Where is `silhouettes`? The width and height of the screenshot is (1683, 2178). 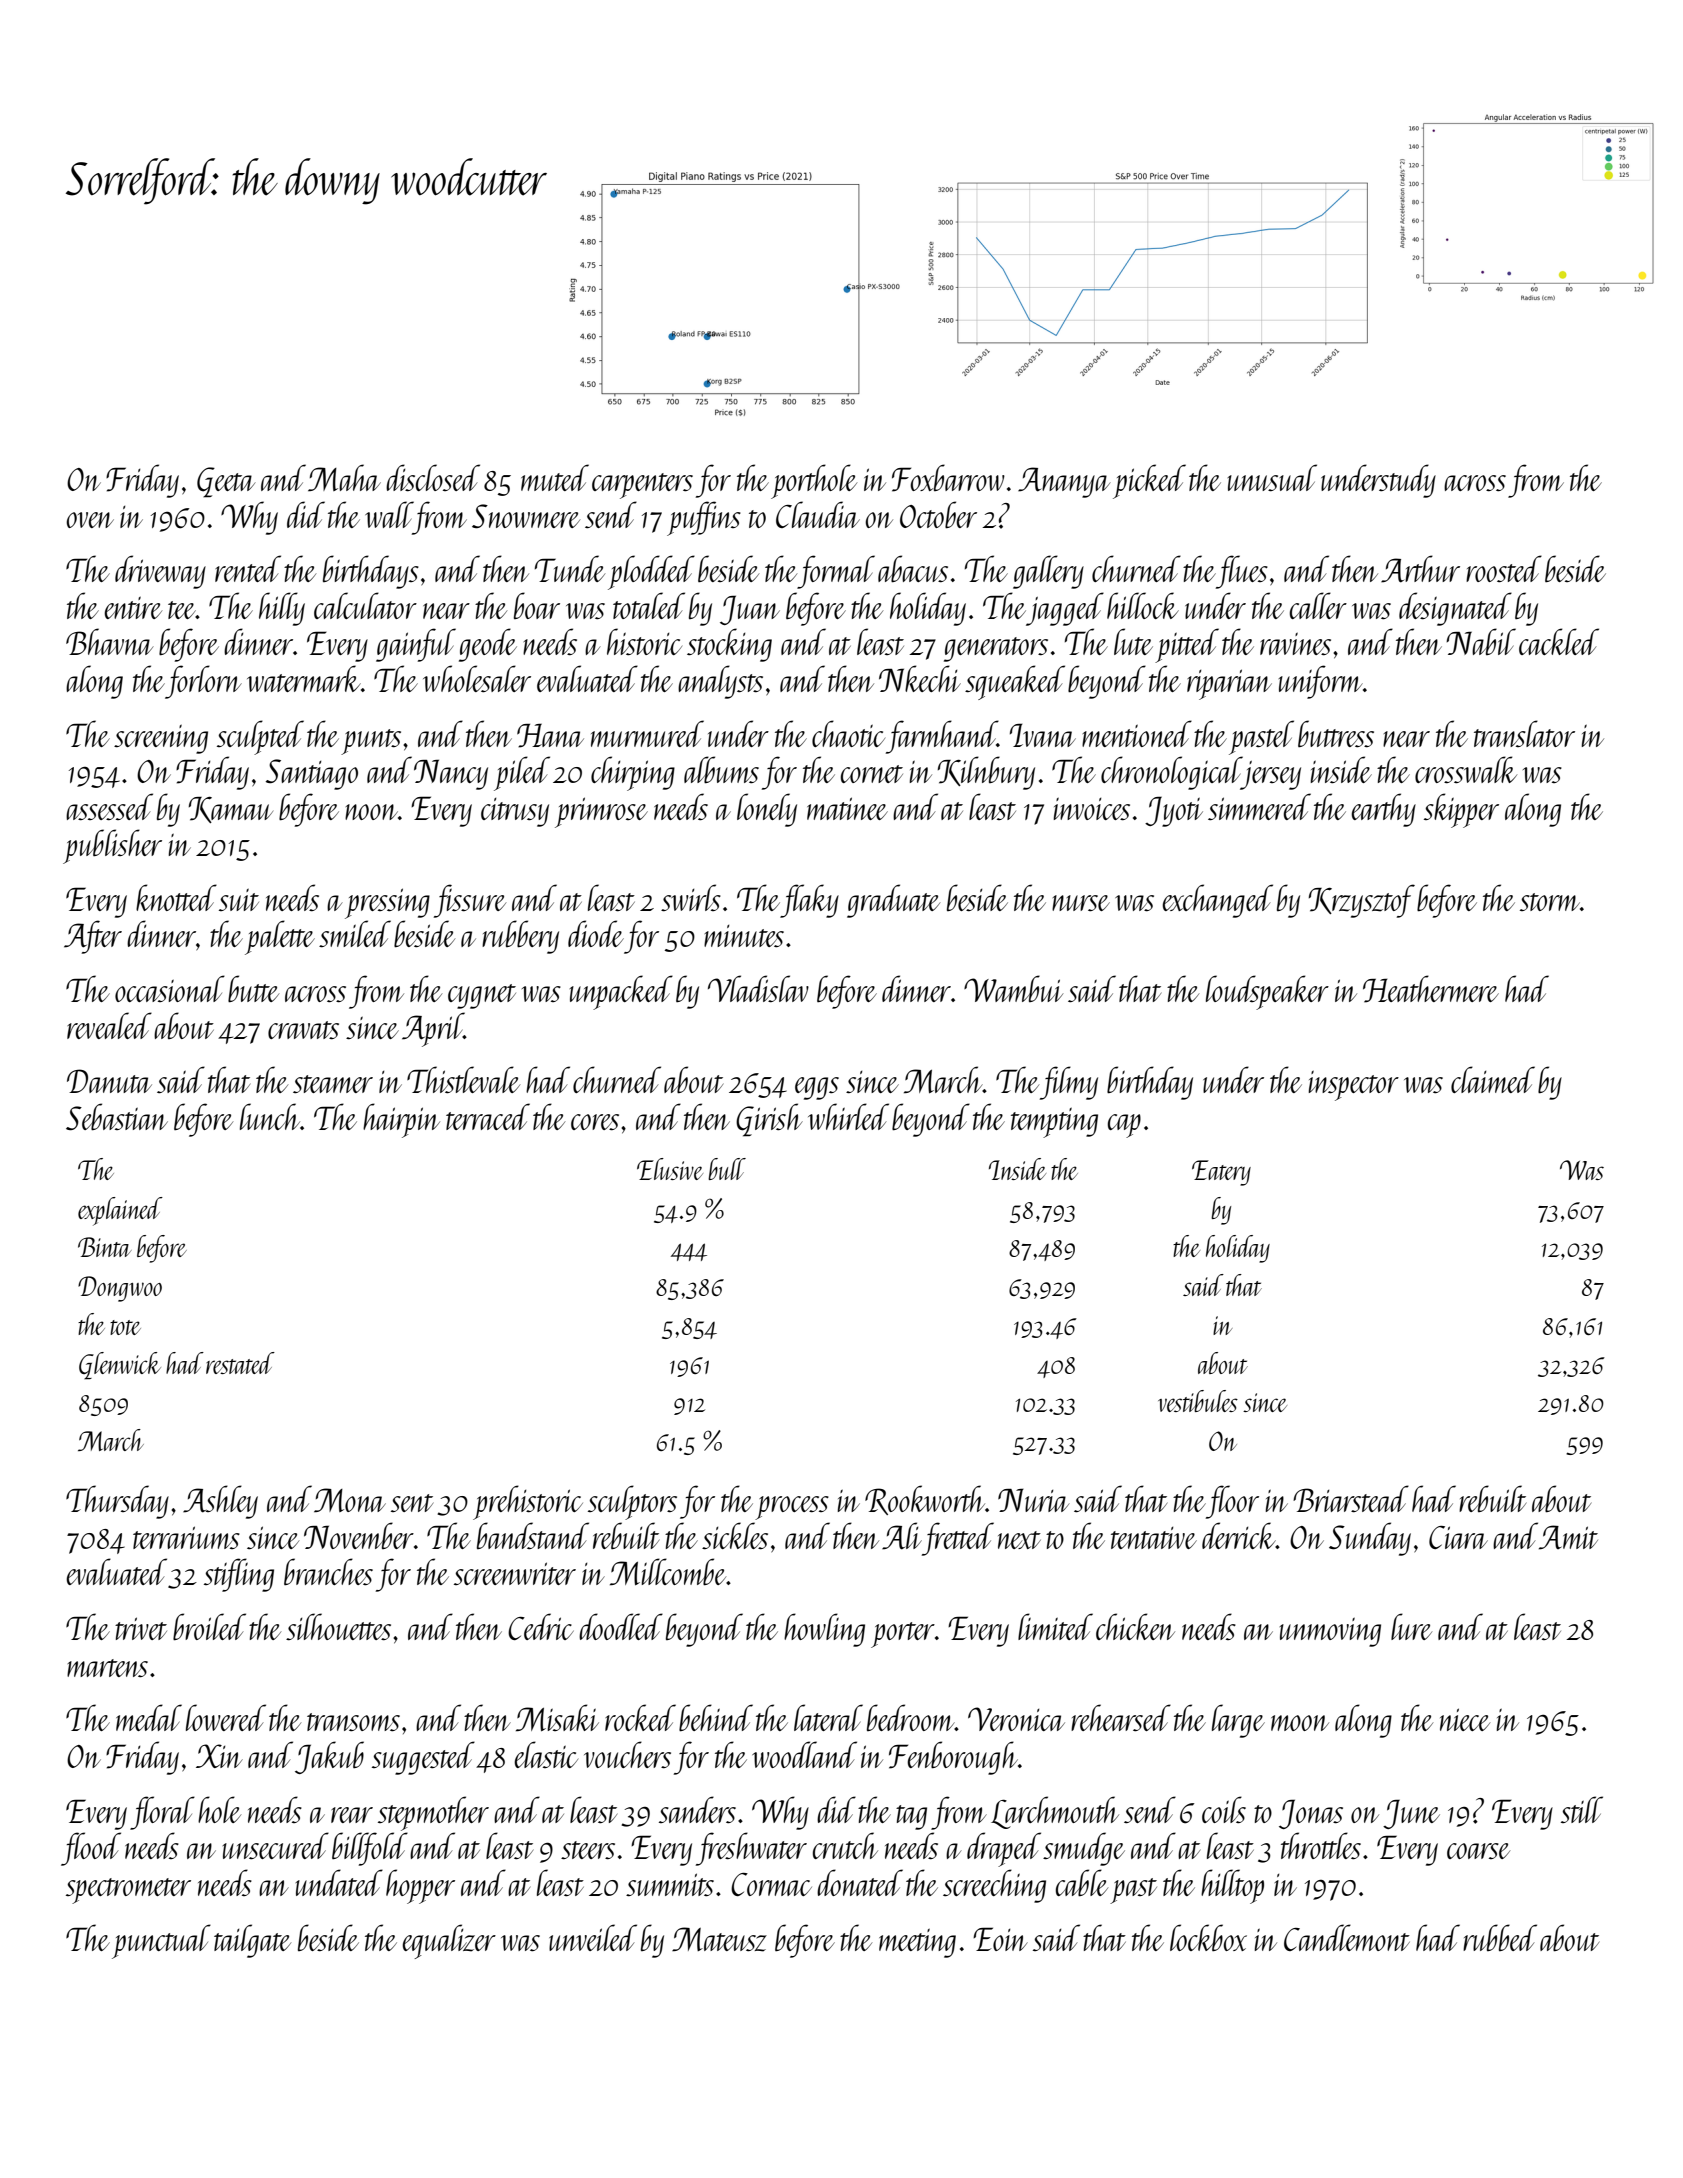 silhouettes is located at coordinates (338, 1626).
